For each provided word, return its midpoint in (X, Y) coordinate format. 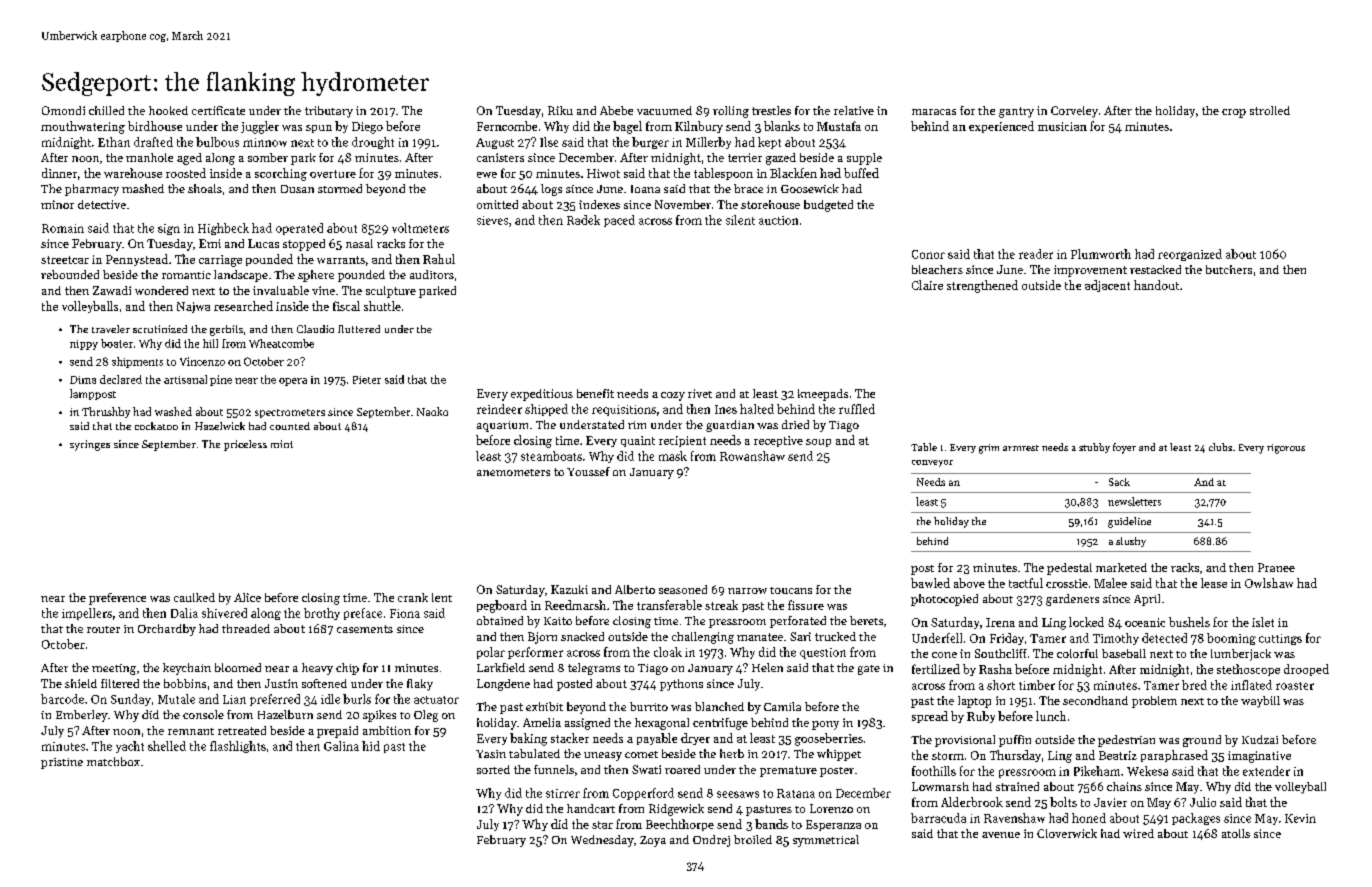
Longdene (503, 685)
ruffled (857, 409)
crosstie (1067, 583)
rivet (700, 393)
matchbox (113, 761)
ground (1202, 741)
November (683, 204)
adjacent (1107, 286)
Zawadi (112, 290)
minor (57, 204)
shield (81, 683)
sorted (493, 769)
